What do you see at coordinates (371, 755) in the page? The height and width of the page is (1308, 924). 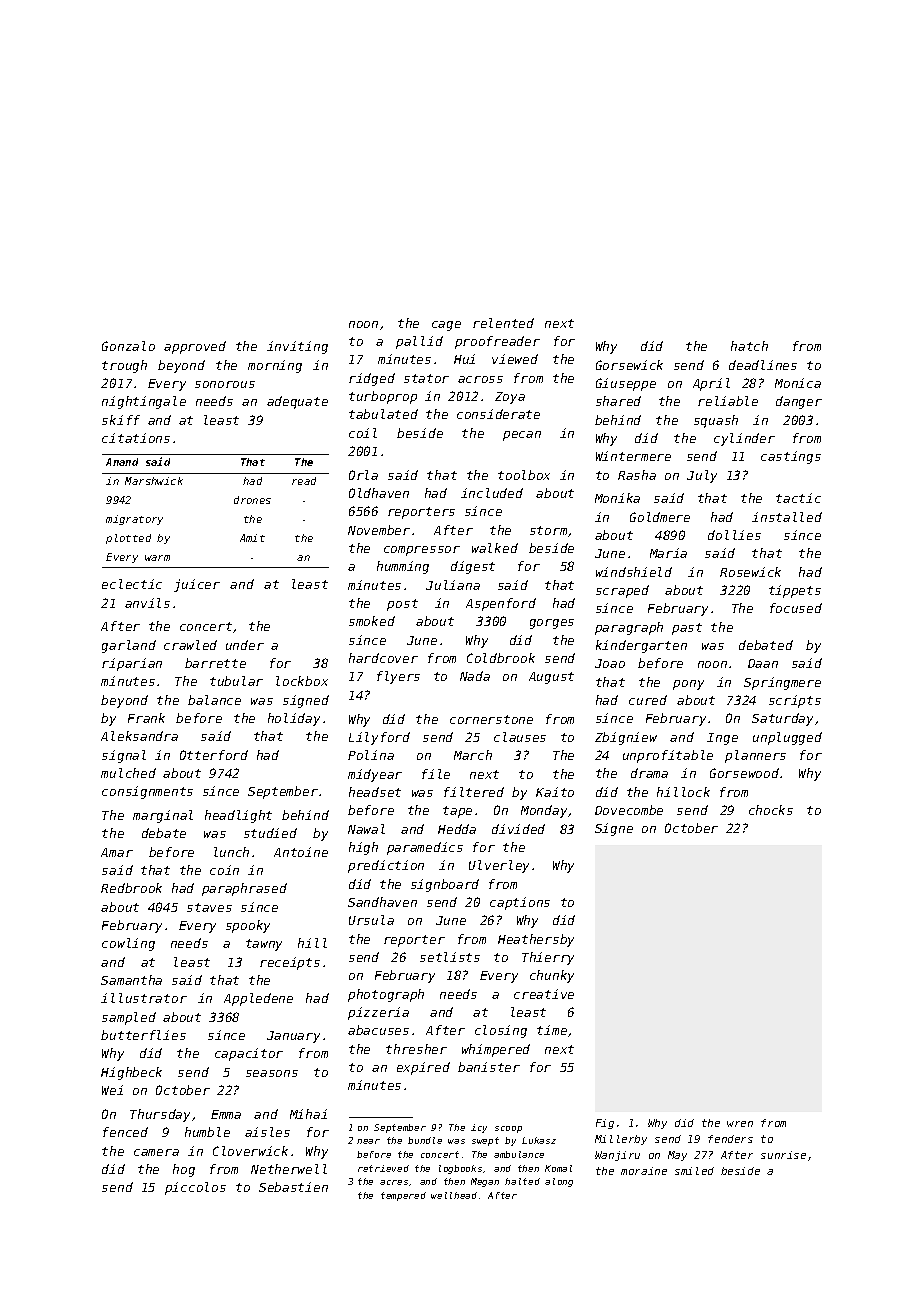 I see `Polina` at bounding box center [371, 755].
